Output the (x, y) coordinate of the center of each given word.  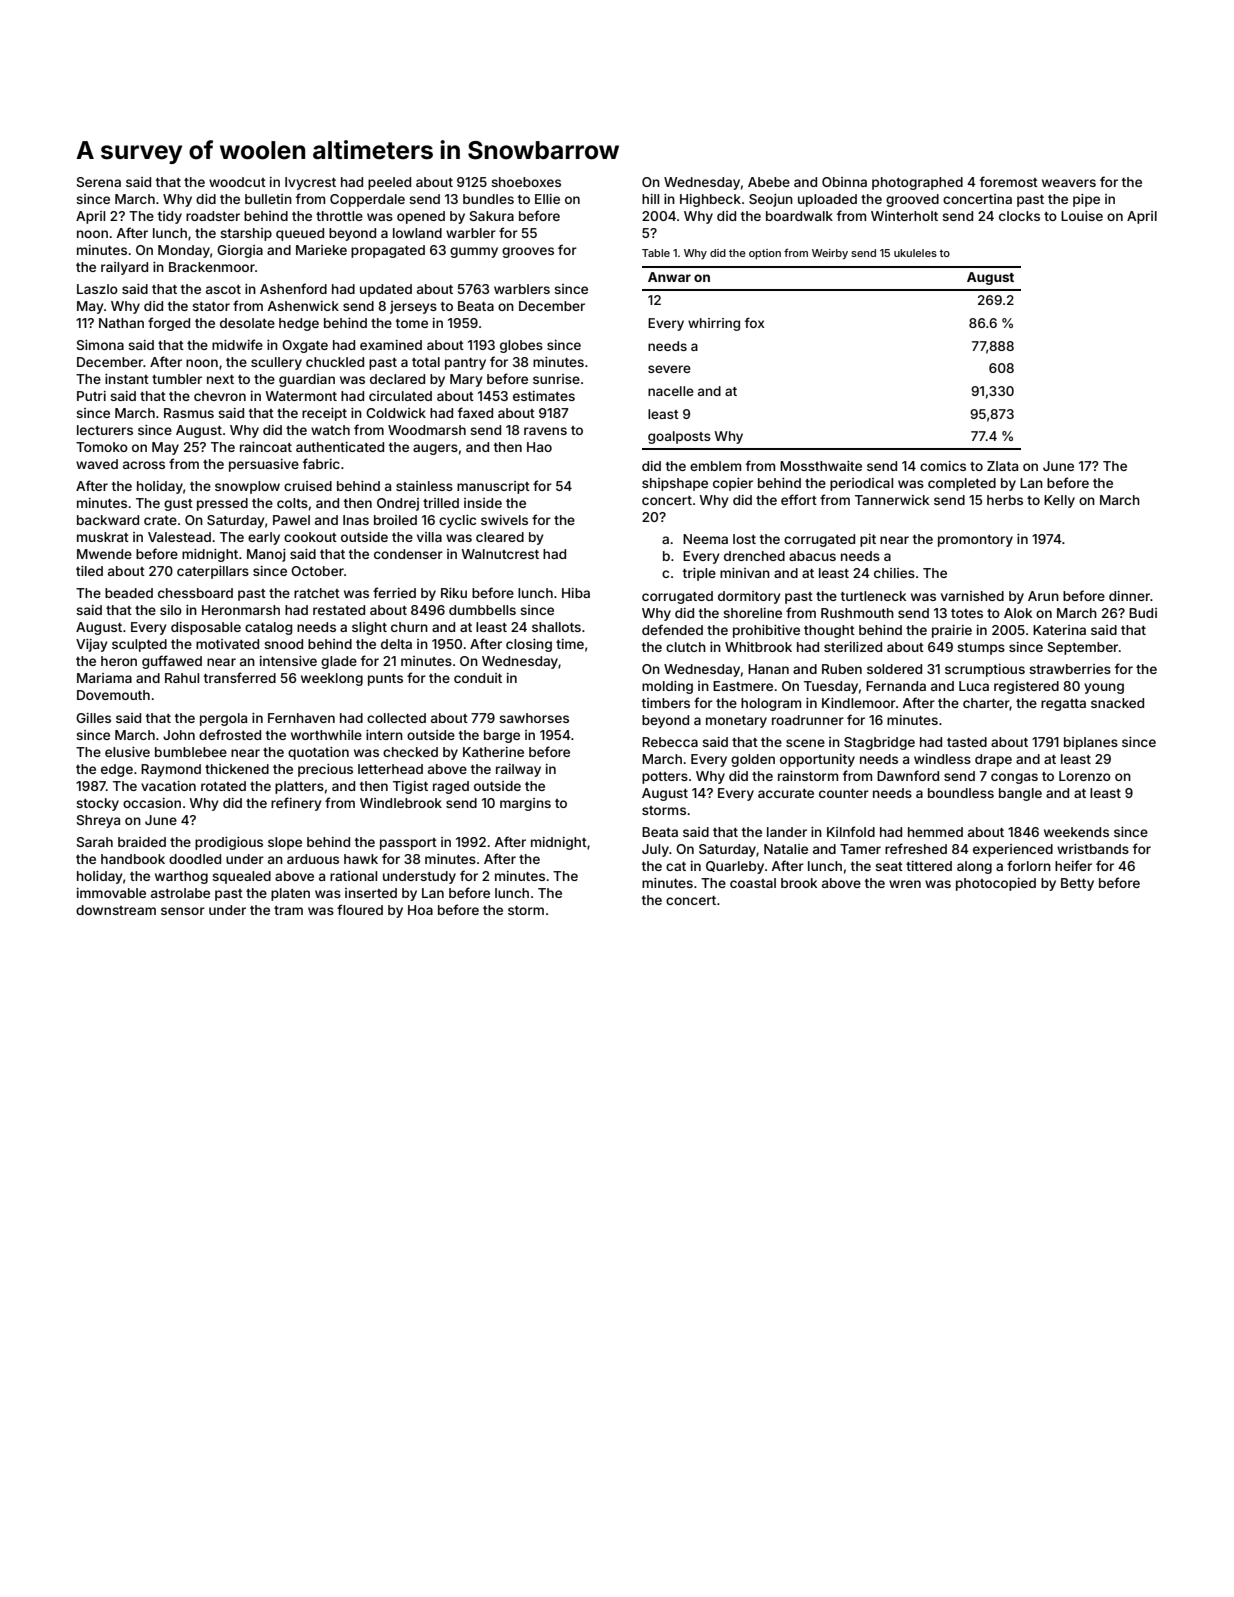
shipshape (675, 484)
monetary (736, 722)
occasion (152, 803)
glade (339, 662)
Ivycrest (310, 183)
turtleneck (873, 596)
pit (868, 540)
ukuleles (915, 253)
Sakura (492, 216)
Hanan (768, 669)
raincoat (266, 447)
